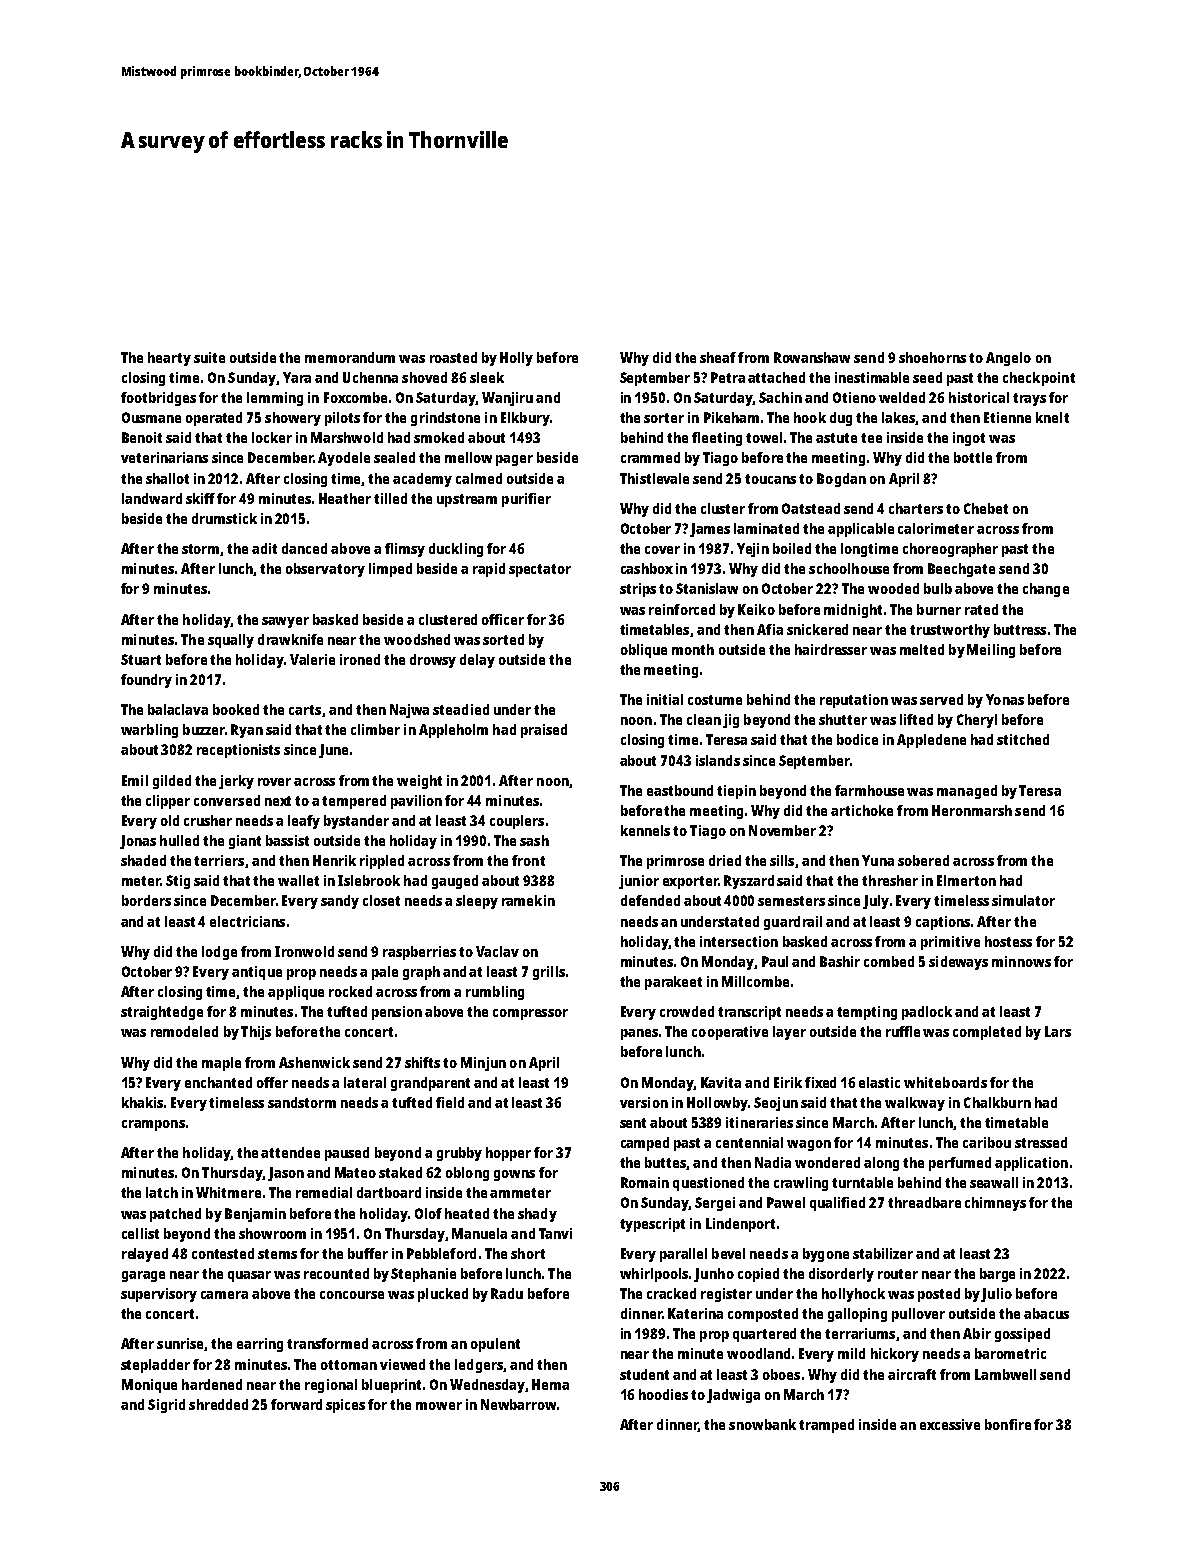 The image size is (1199, 1552). Describe the element at coordinates (876, 902) in the image. I see `July` at that location.
